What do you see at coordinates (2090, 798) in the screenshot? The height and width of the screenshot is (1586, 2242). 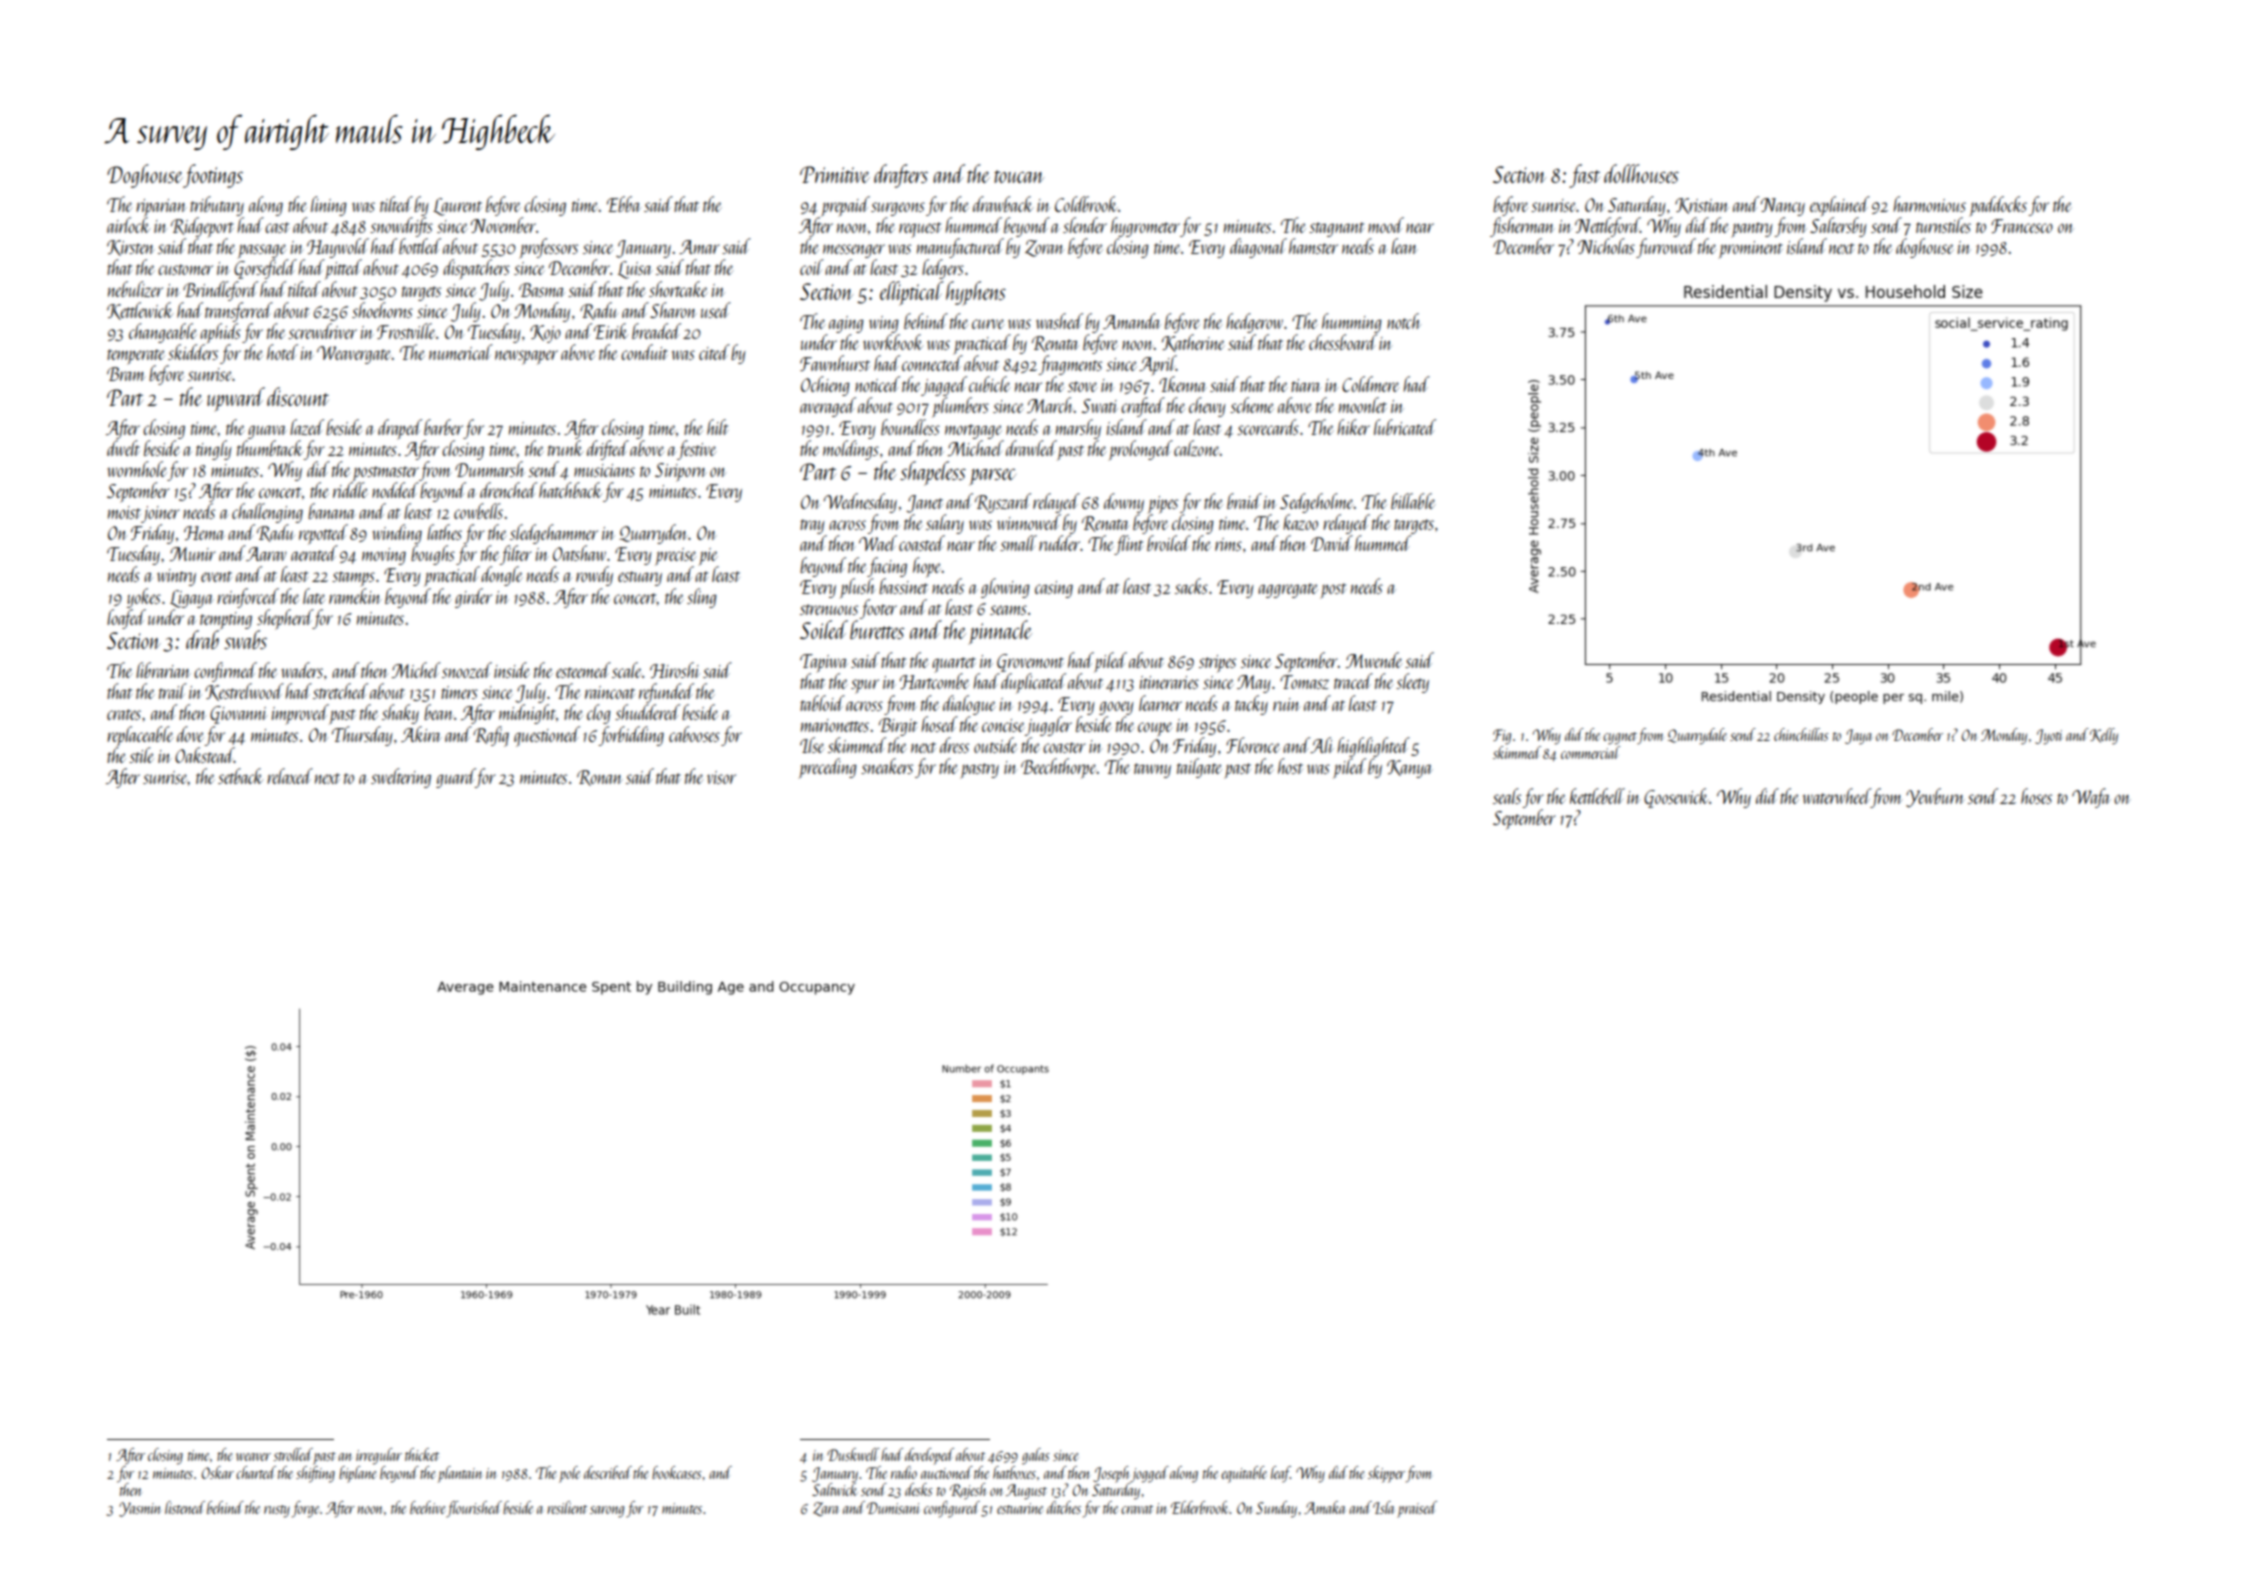 I see `Wafa` at bounding box center [2090, 798].
